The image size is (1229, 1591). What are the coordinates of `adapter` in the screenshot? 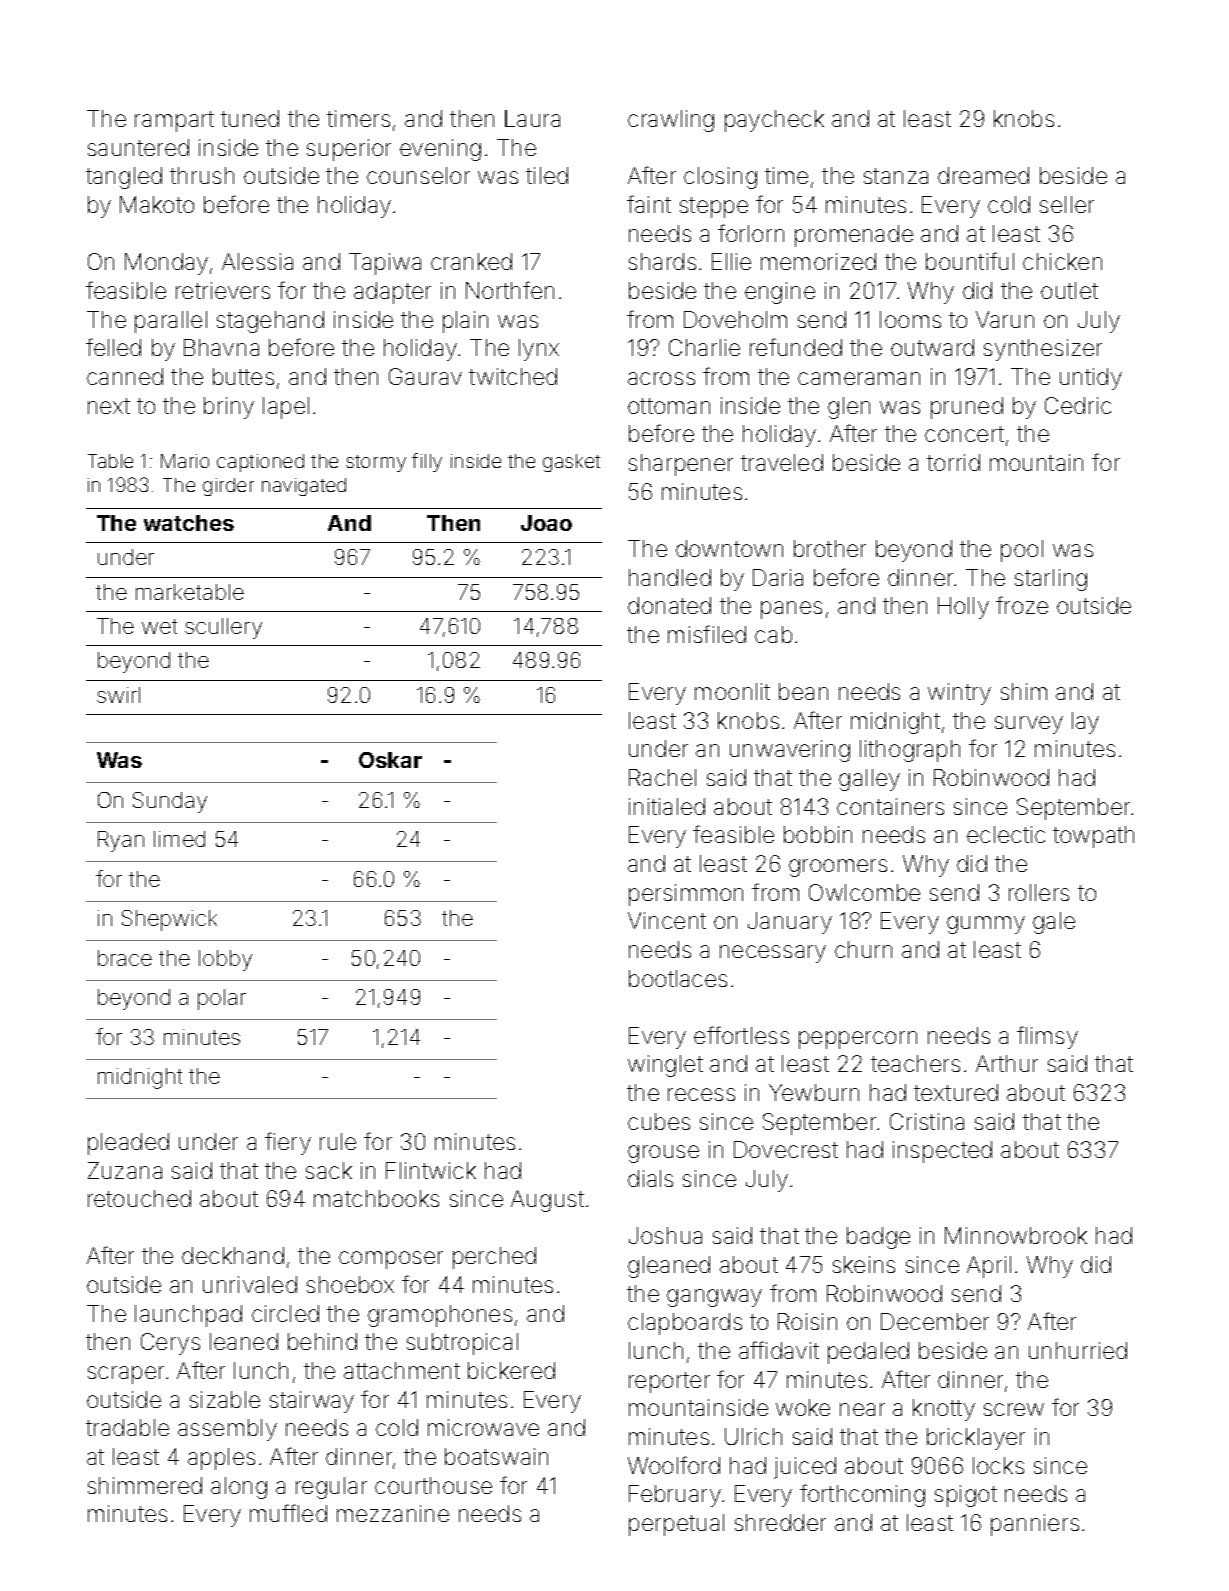 It's located at (392, 293).
